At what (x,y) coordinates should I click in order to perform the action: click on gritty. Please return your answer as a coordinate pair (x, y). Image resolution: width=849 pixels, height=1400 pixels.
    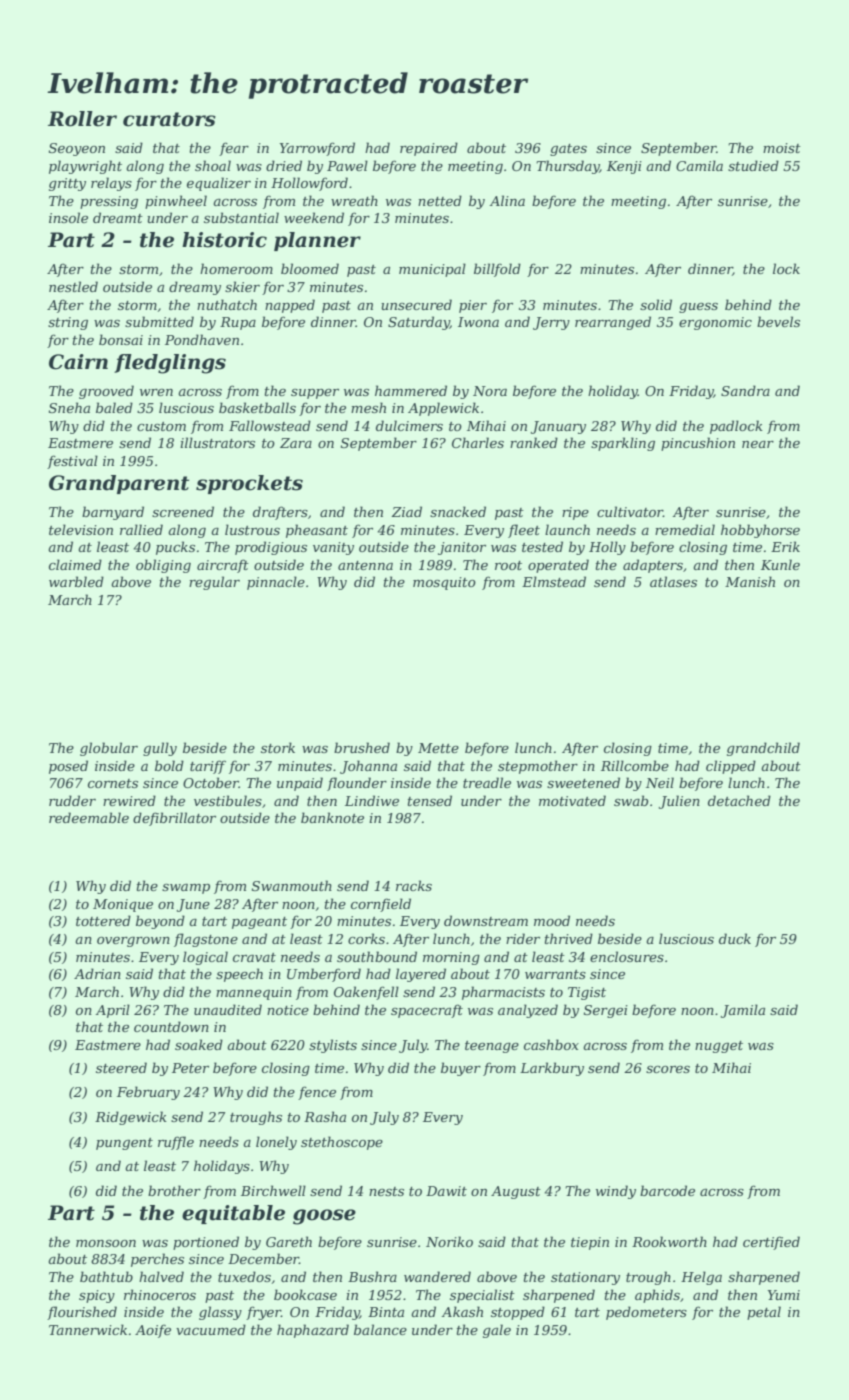
    Looking at the image, I should click on (67, 184).
